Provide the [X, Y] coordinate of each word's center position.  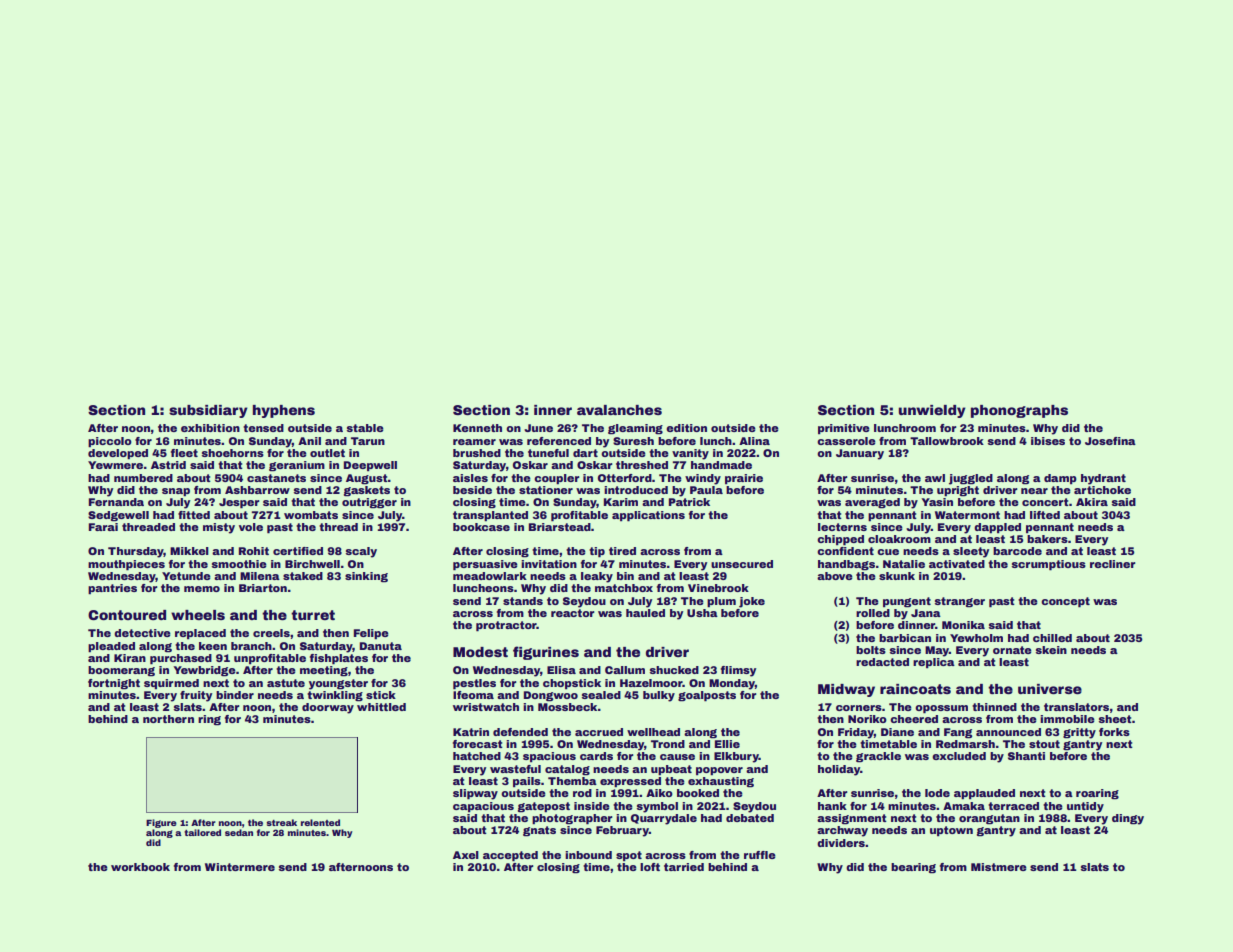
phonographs [1019, 411]
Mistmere [999, 867]
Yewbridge [204, 671]
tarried [684, 867]
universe [1050, 689]
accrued [599, 732]
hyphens [284, 411]
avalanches [619, 410]
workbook [140, 867]
